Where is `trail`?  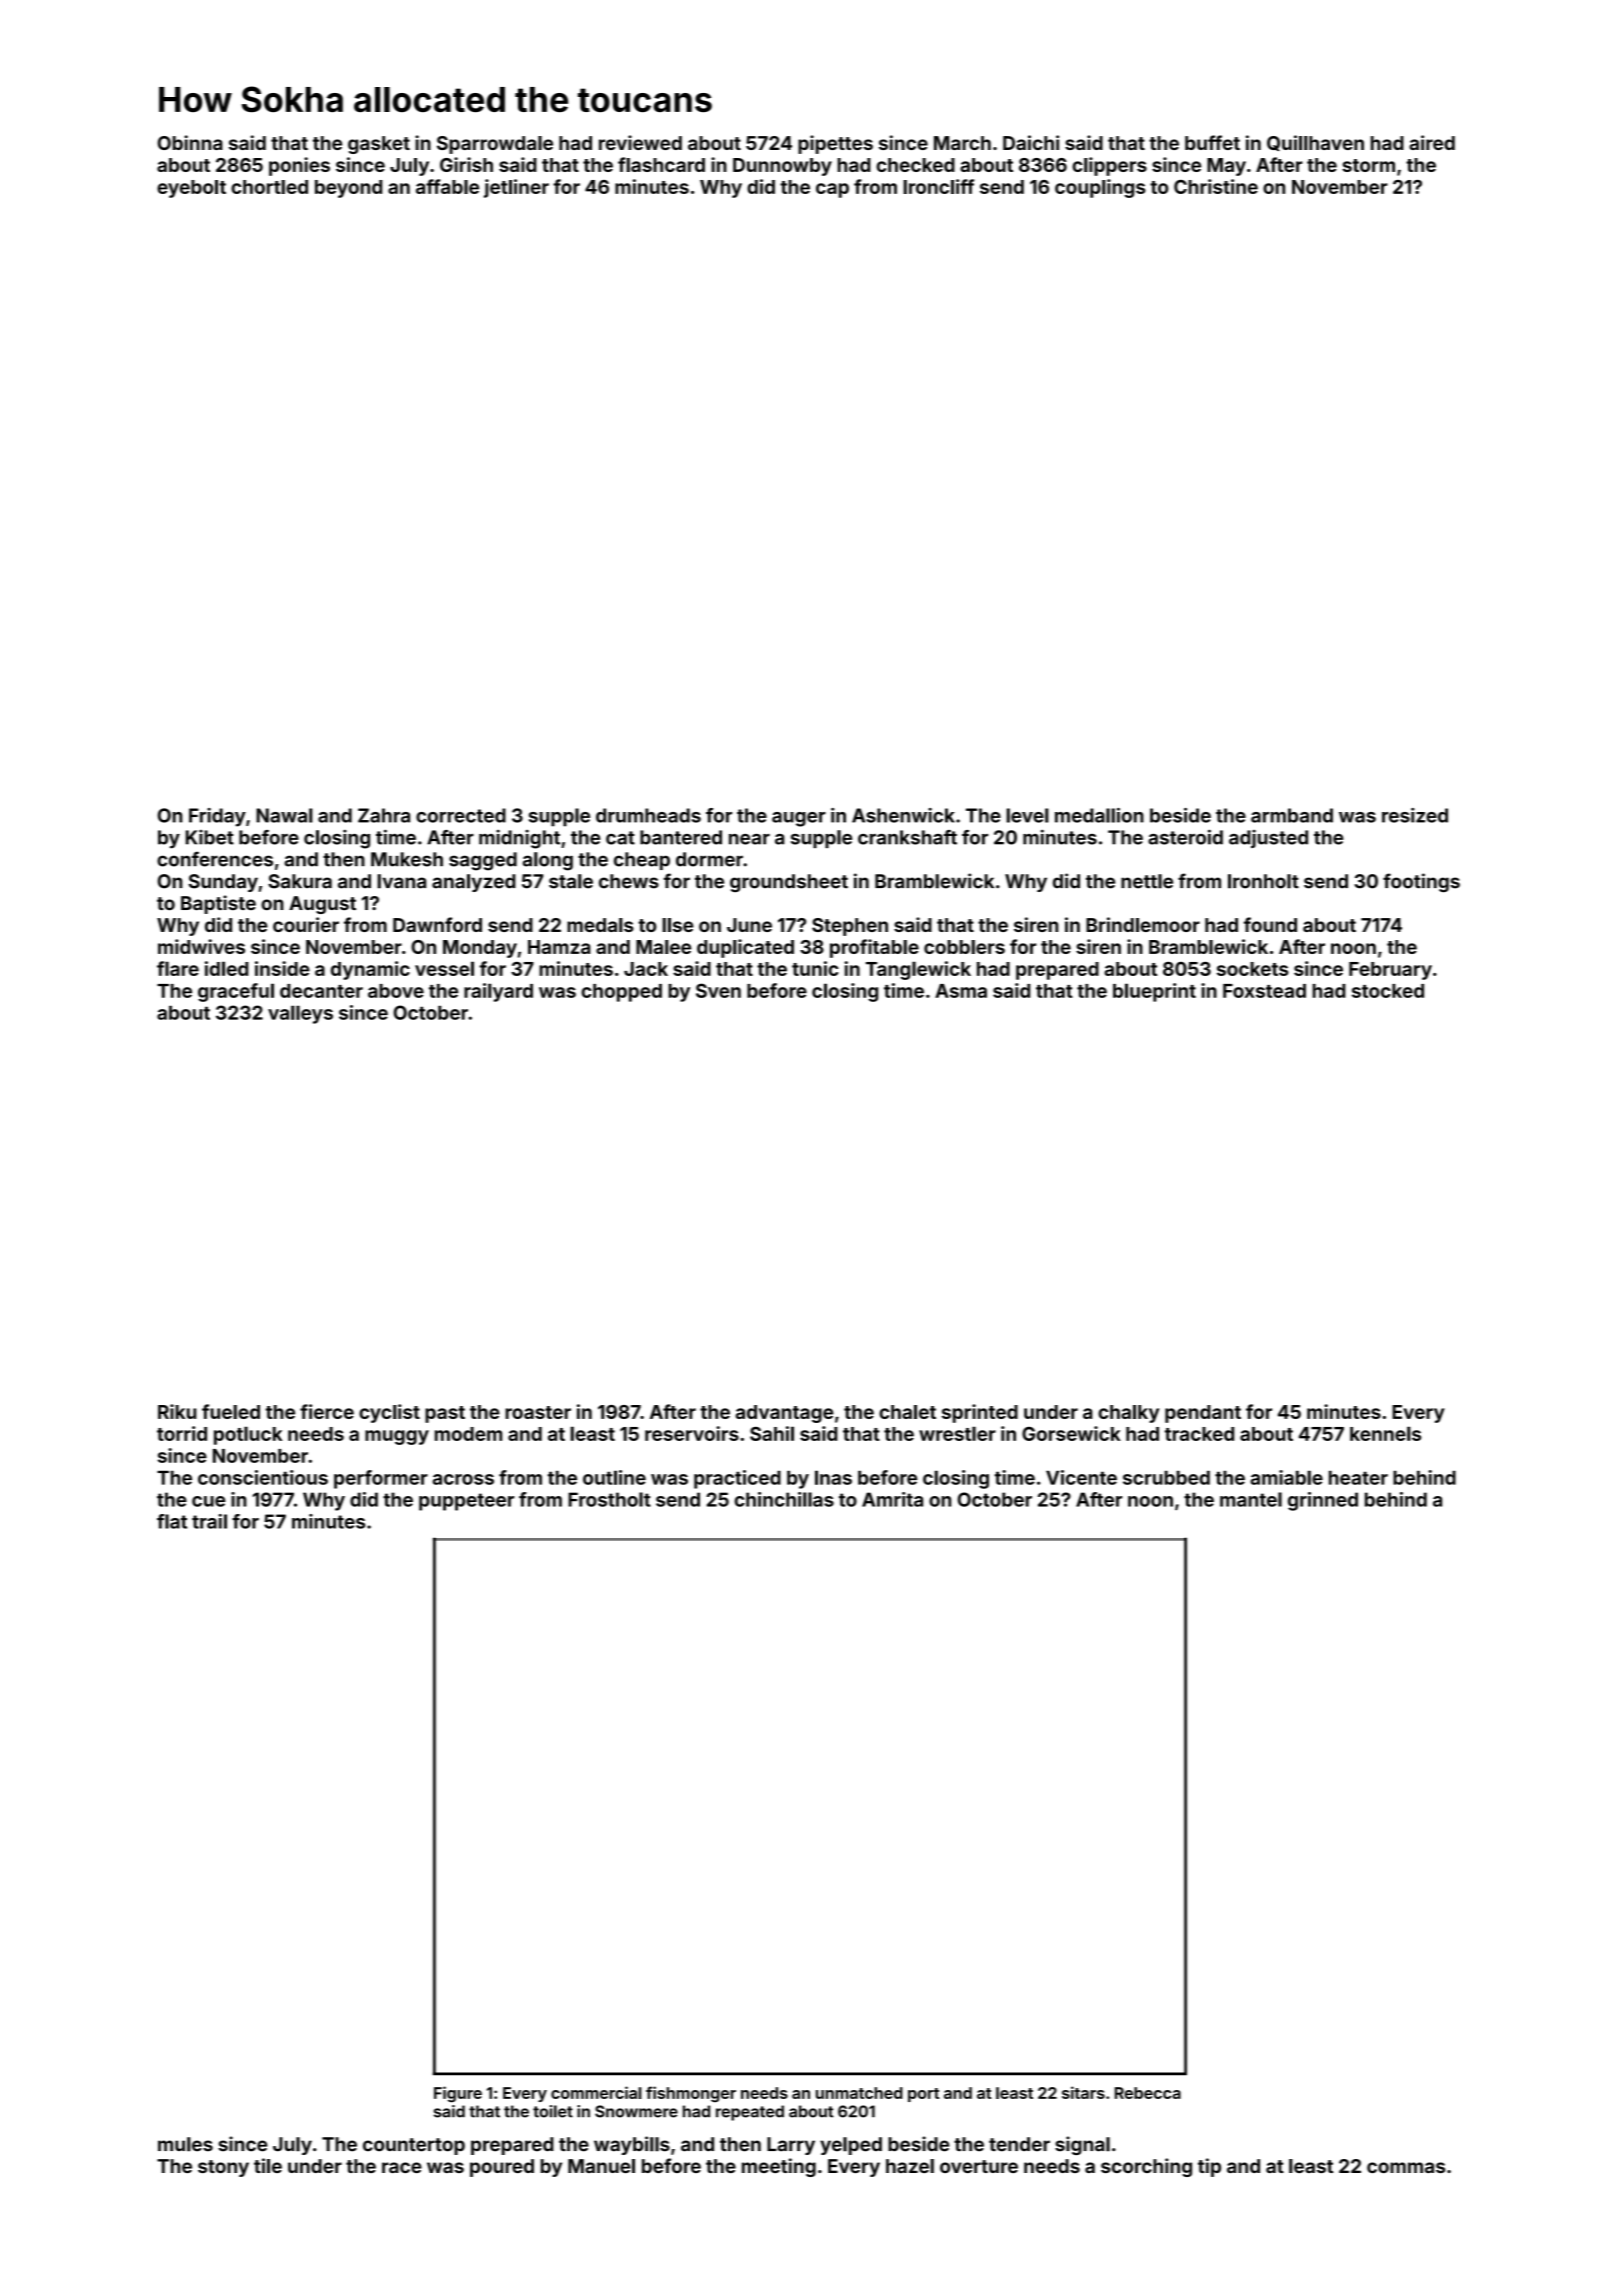 trail is located at coordinates (209, 1521).
